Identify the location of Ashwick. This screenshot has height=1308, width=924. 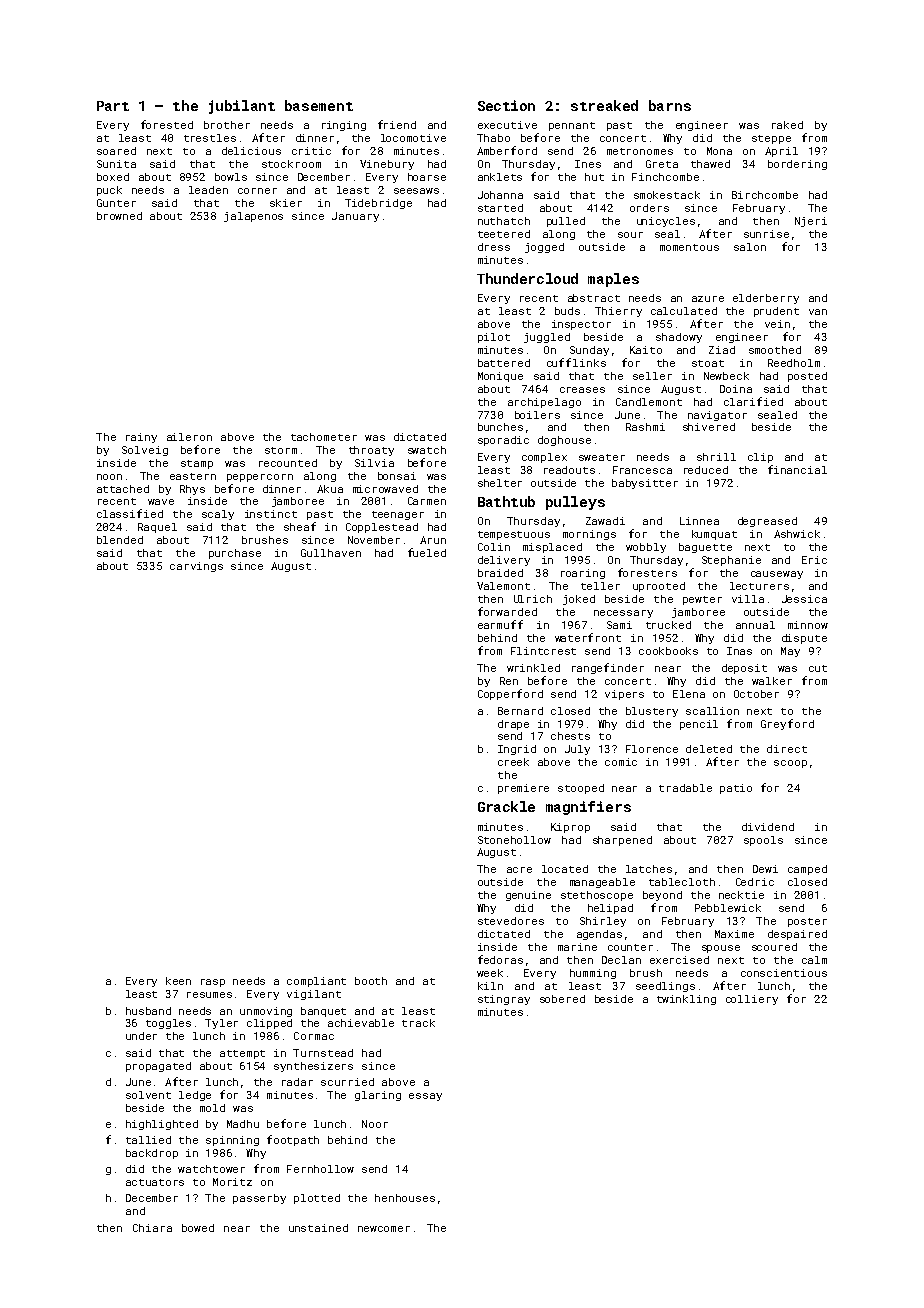
(797, 534).
